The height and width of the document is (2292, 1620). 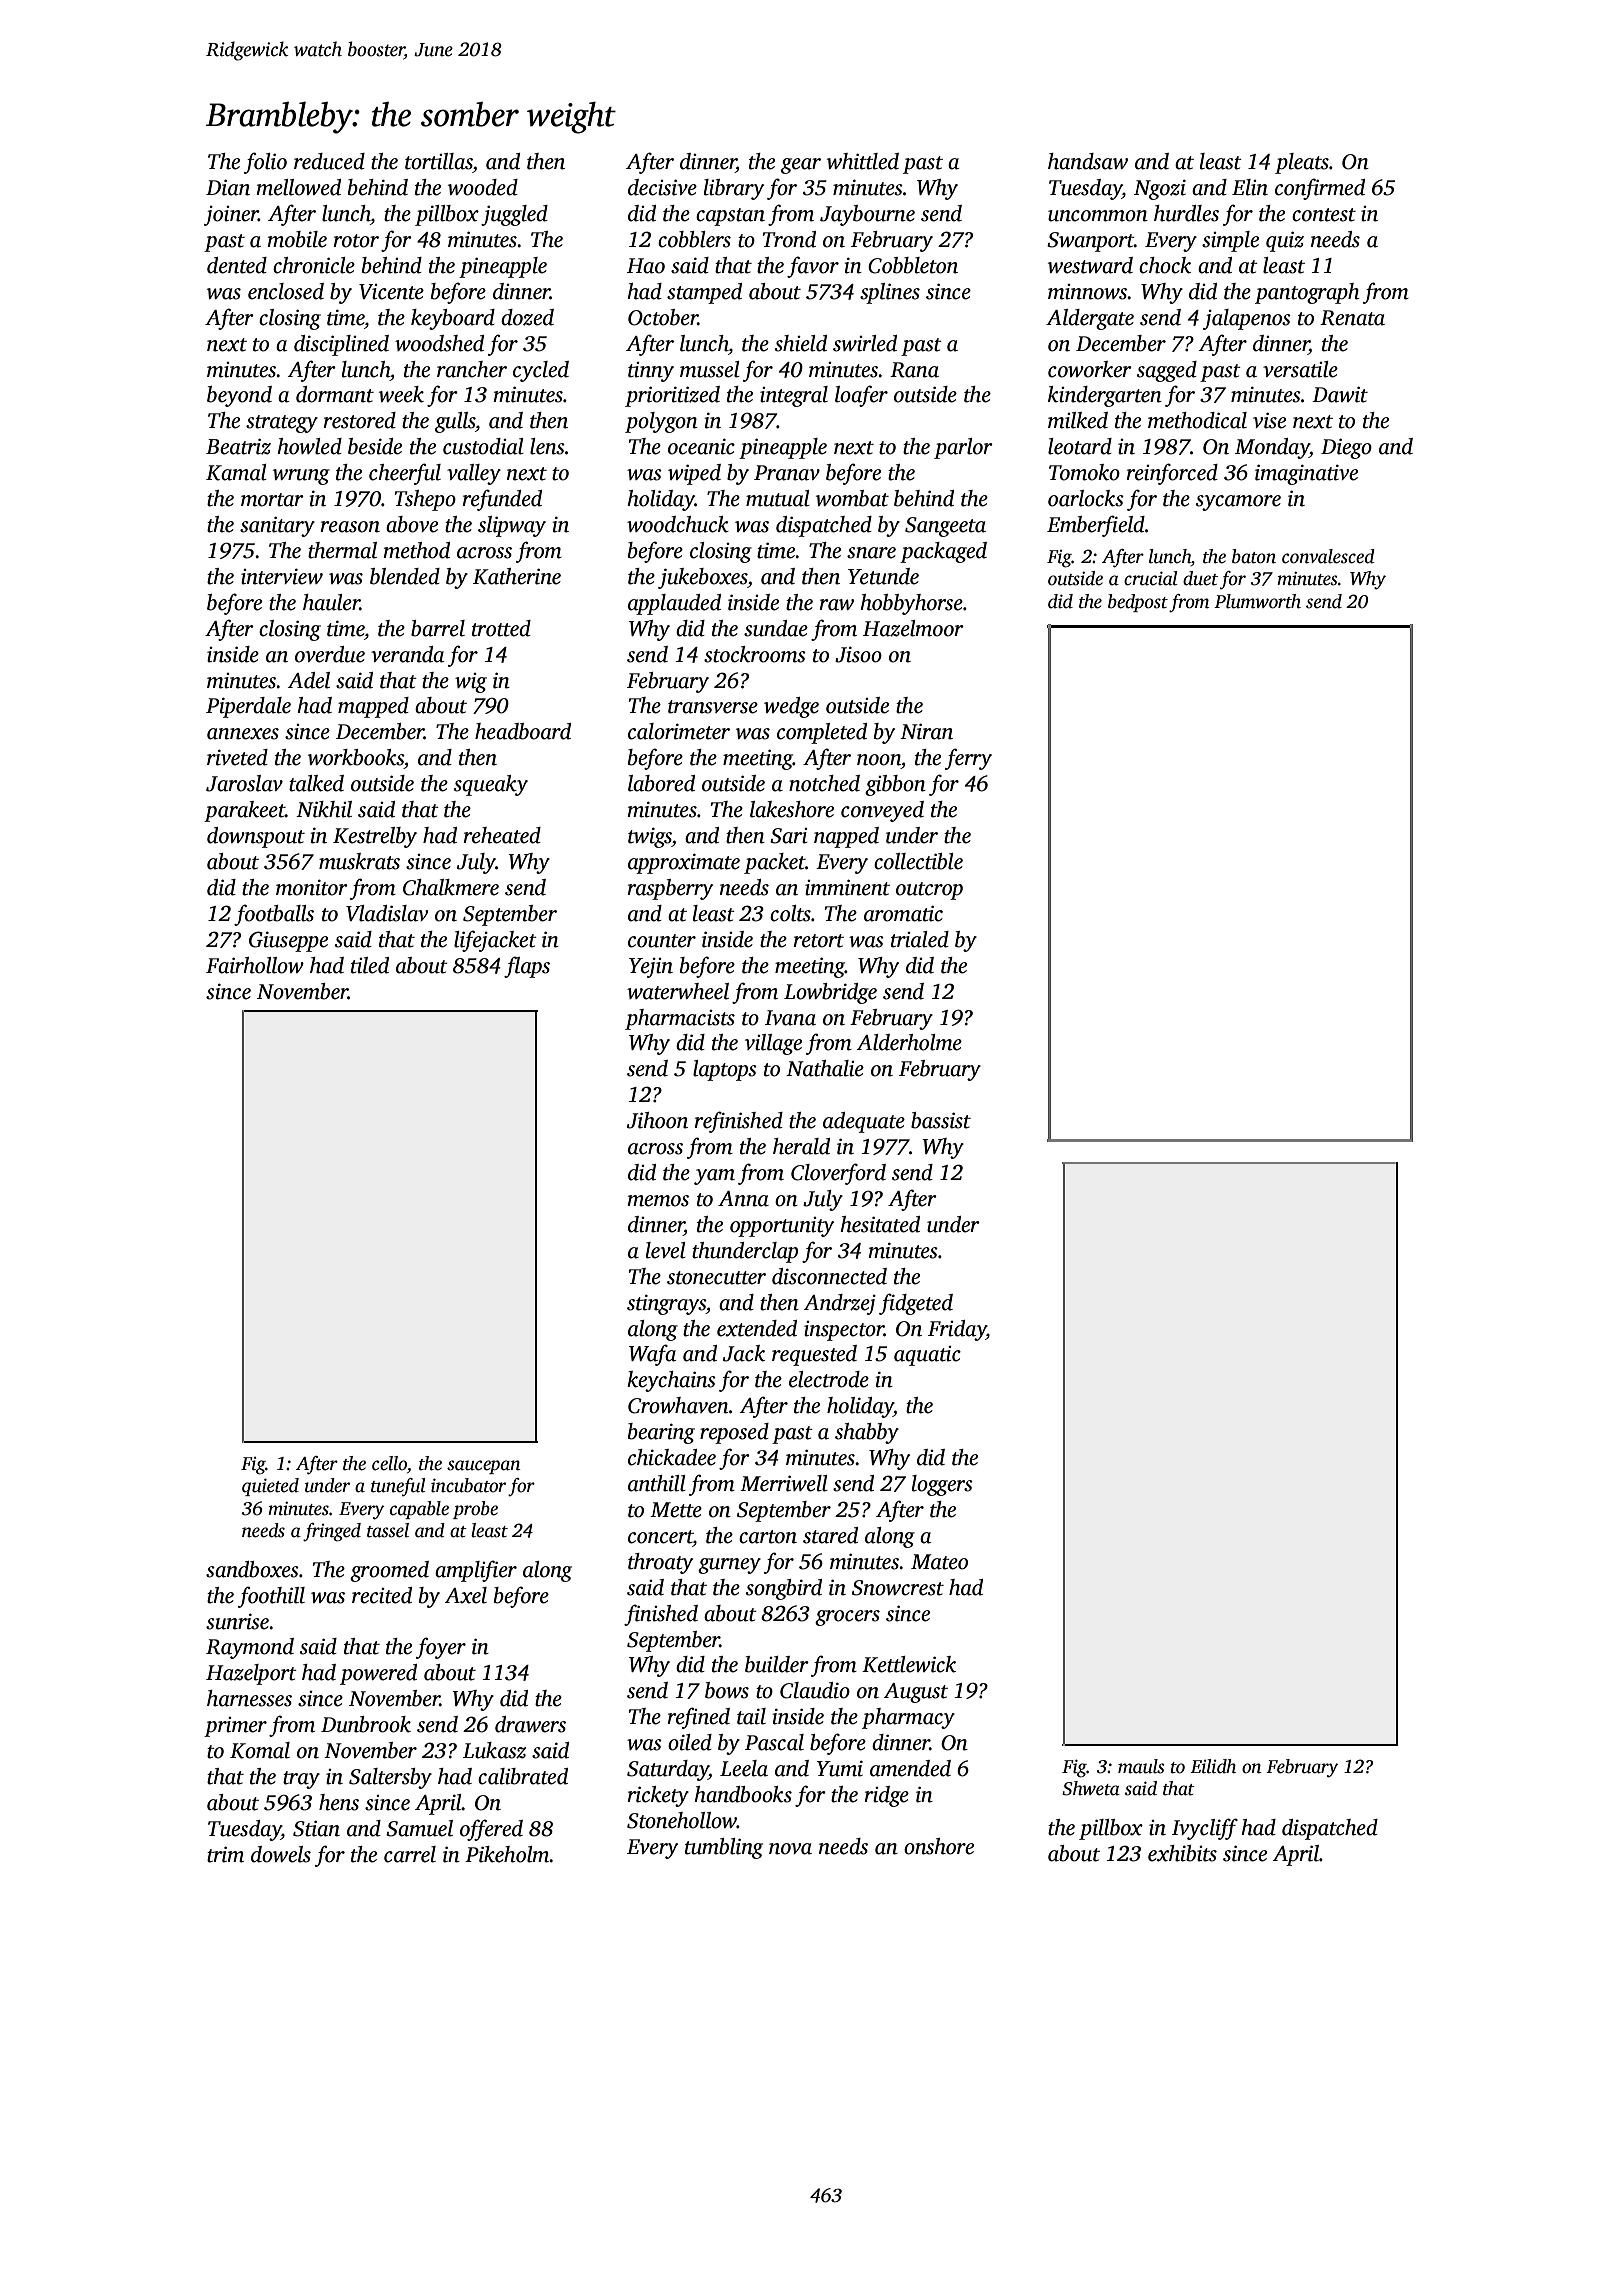 I want to click on muskrats, so click(x=359, y=861).
